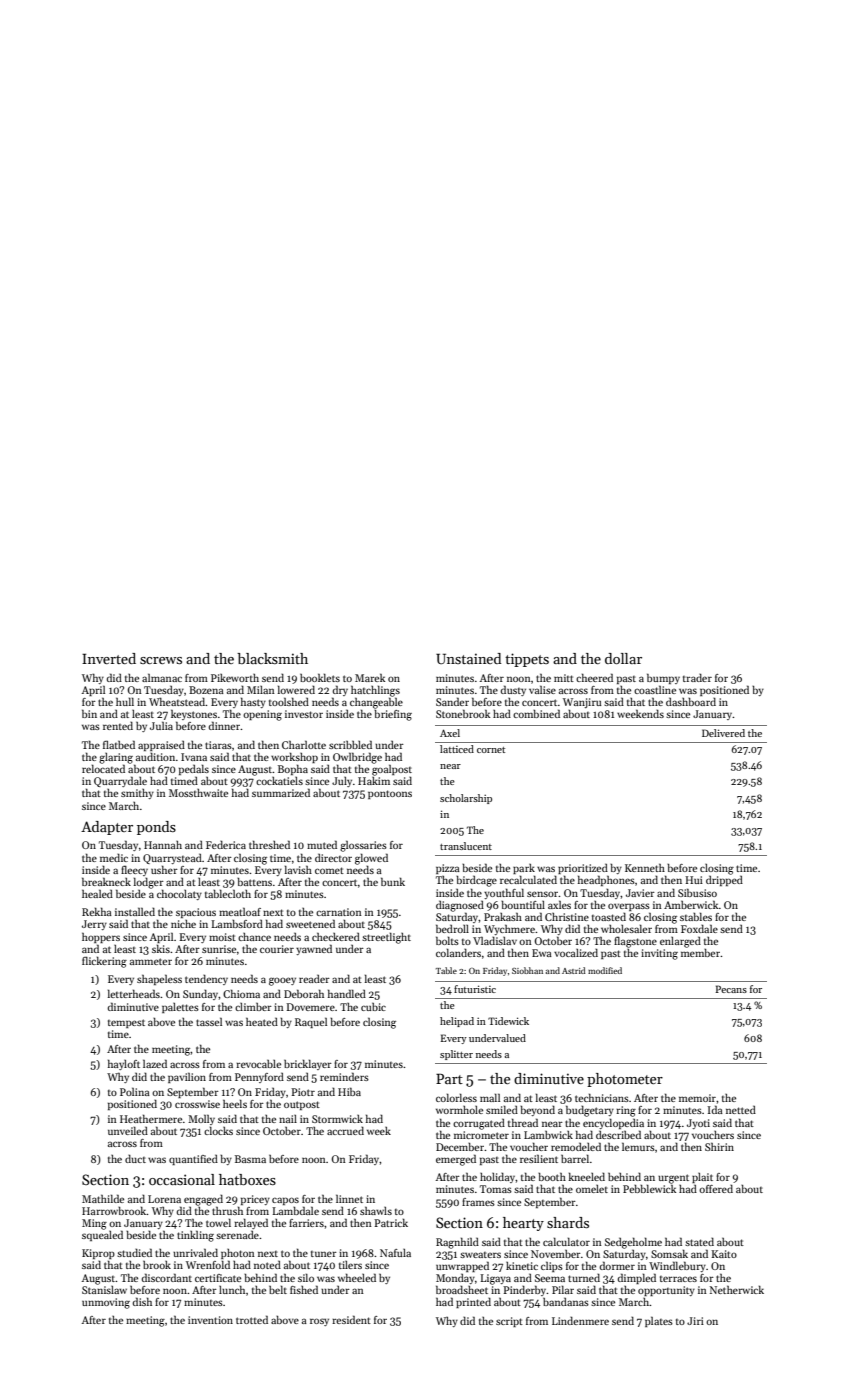 The width and height of the screenshot is (849, 1400). Describe the element at coordinates (161, 660) in the screenshot. I see `screws` at that location.
